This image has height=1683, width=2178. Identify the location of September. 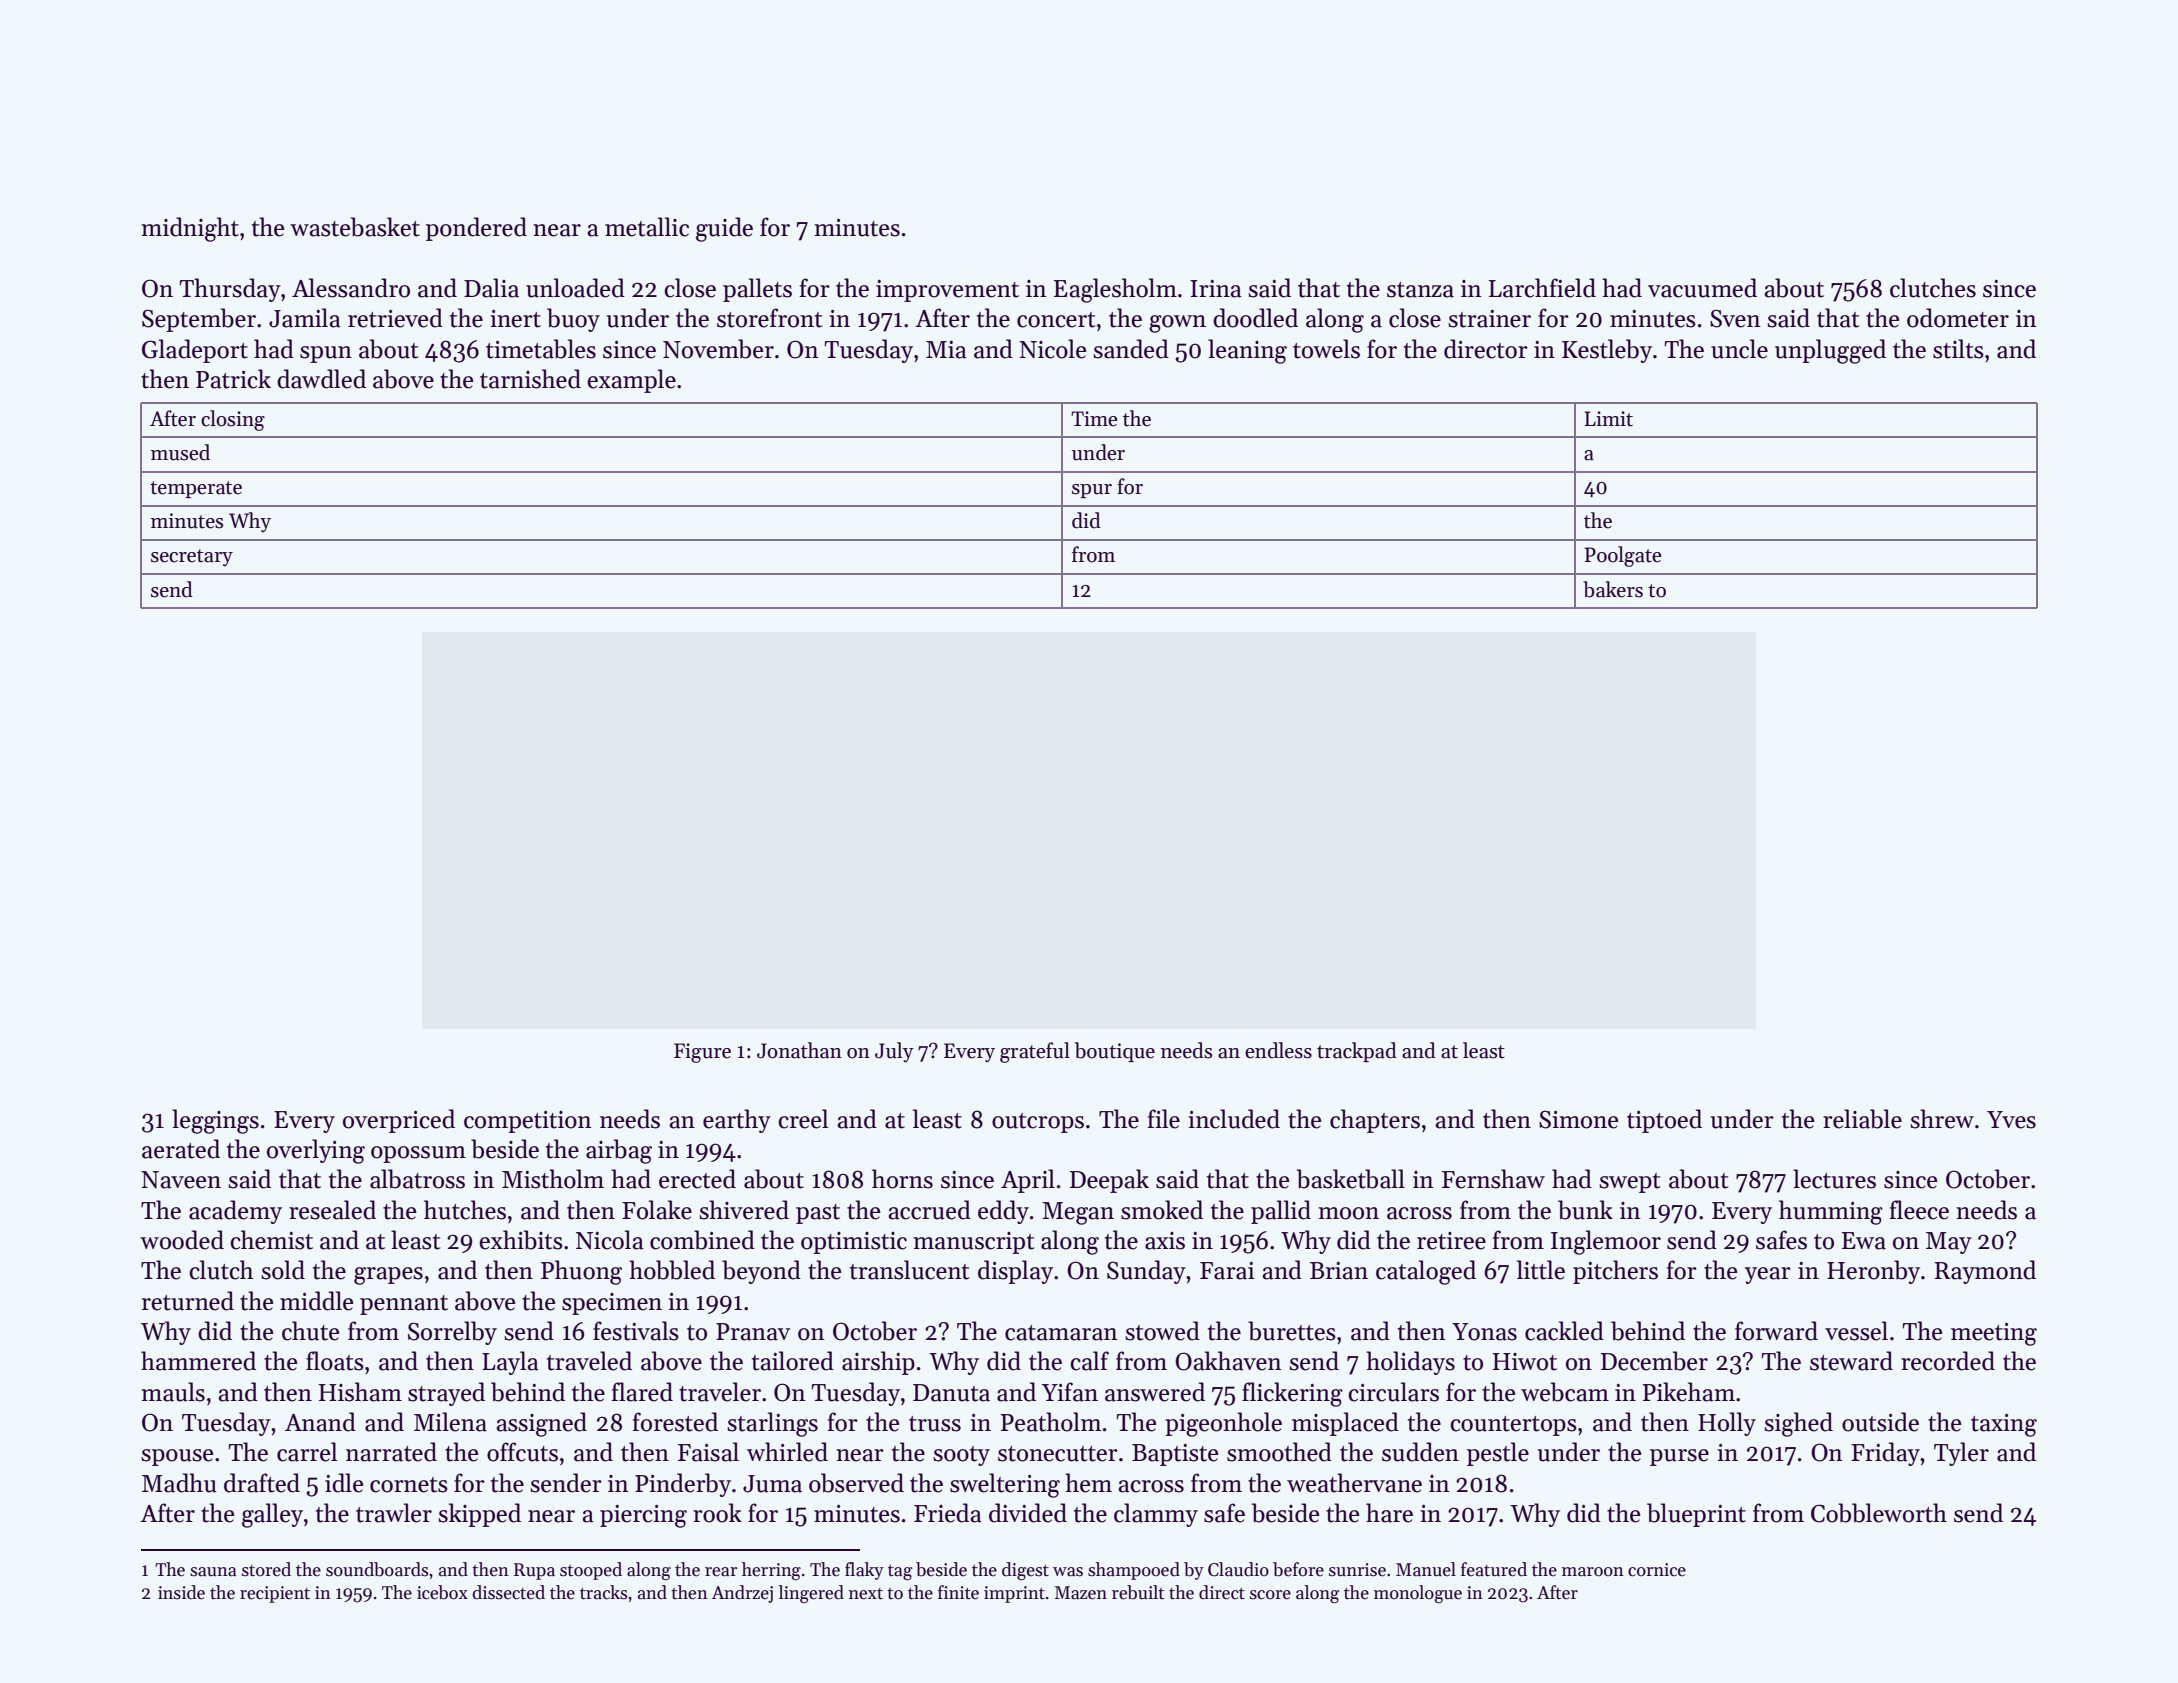
(199, 320).
